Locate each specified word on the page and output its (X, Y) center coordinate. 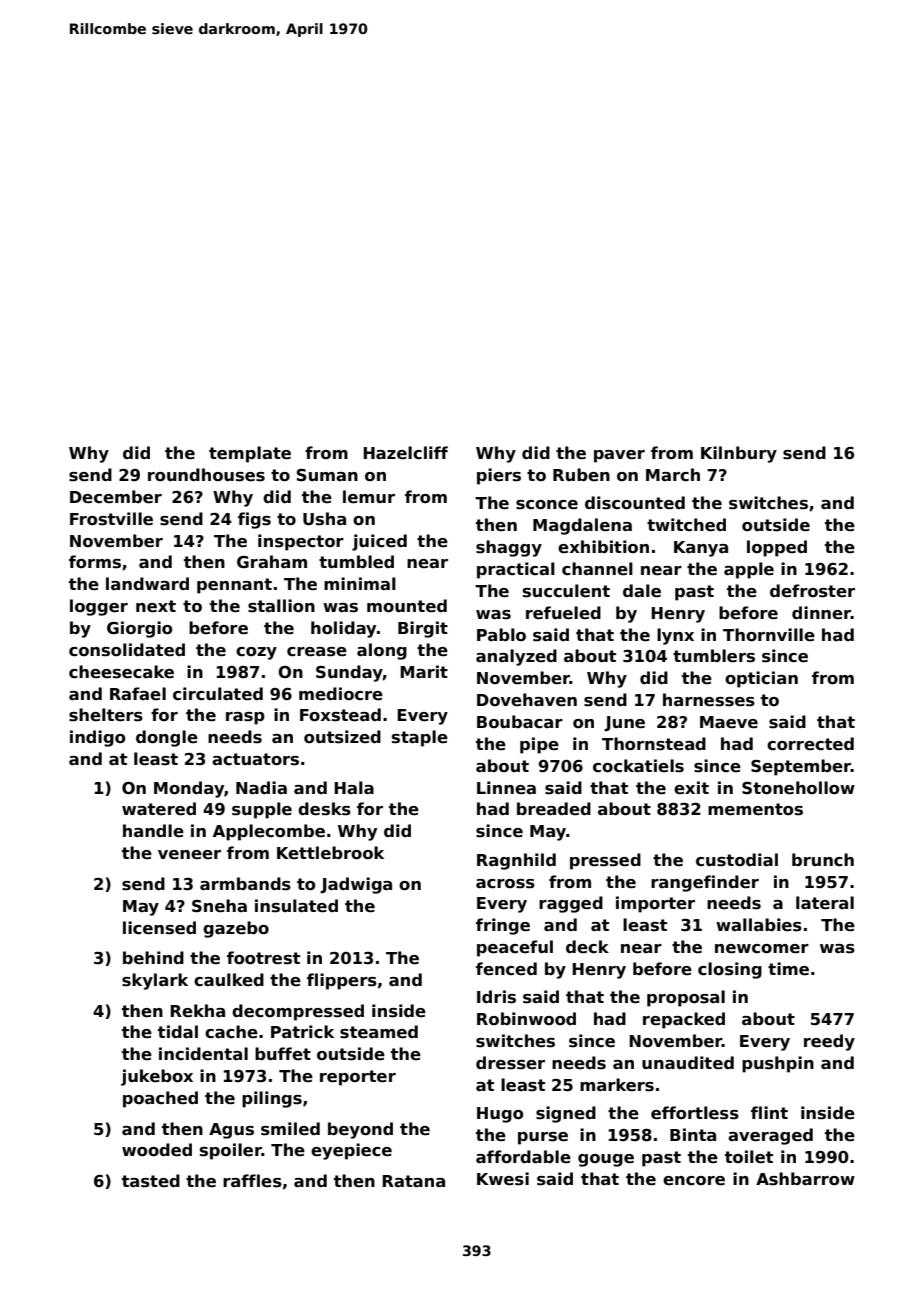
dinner (821, 613)
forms (95, 562)
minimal (360, 583)
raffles (252, 1181)
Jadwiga (356, 885)
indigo (97, 738)
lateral (825, 903)
